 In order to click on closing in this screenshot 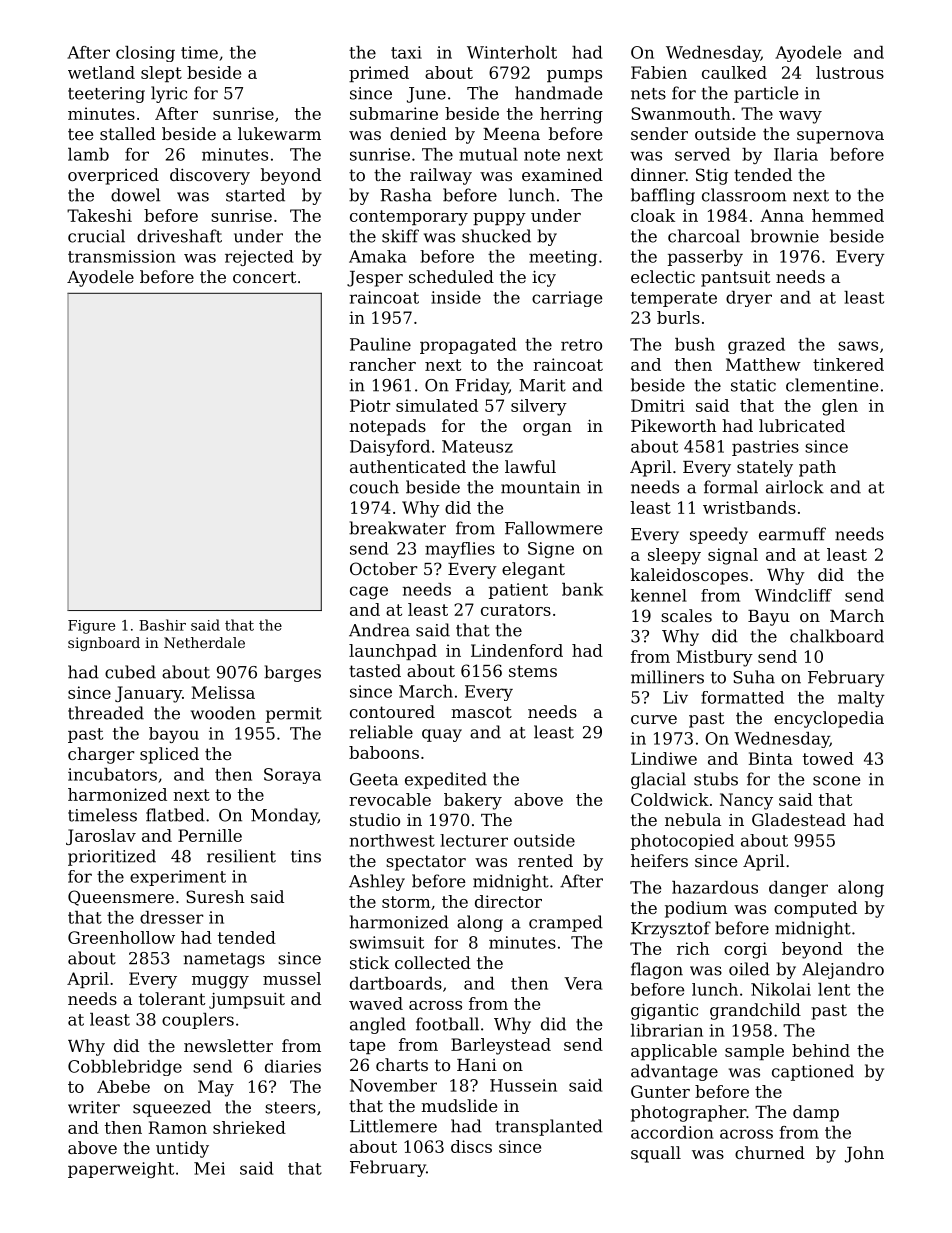, I will do `click(145, 54)`.
